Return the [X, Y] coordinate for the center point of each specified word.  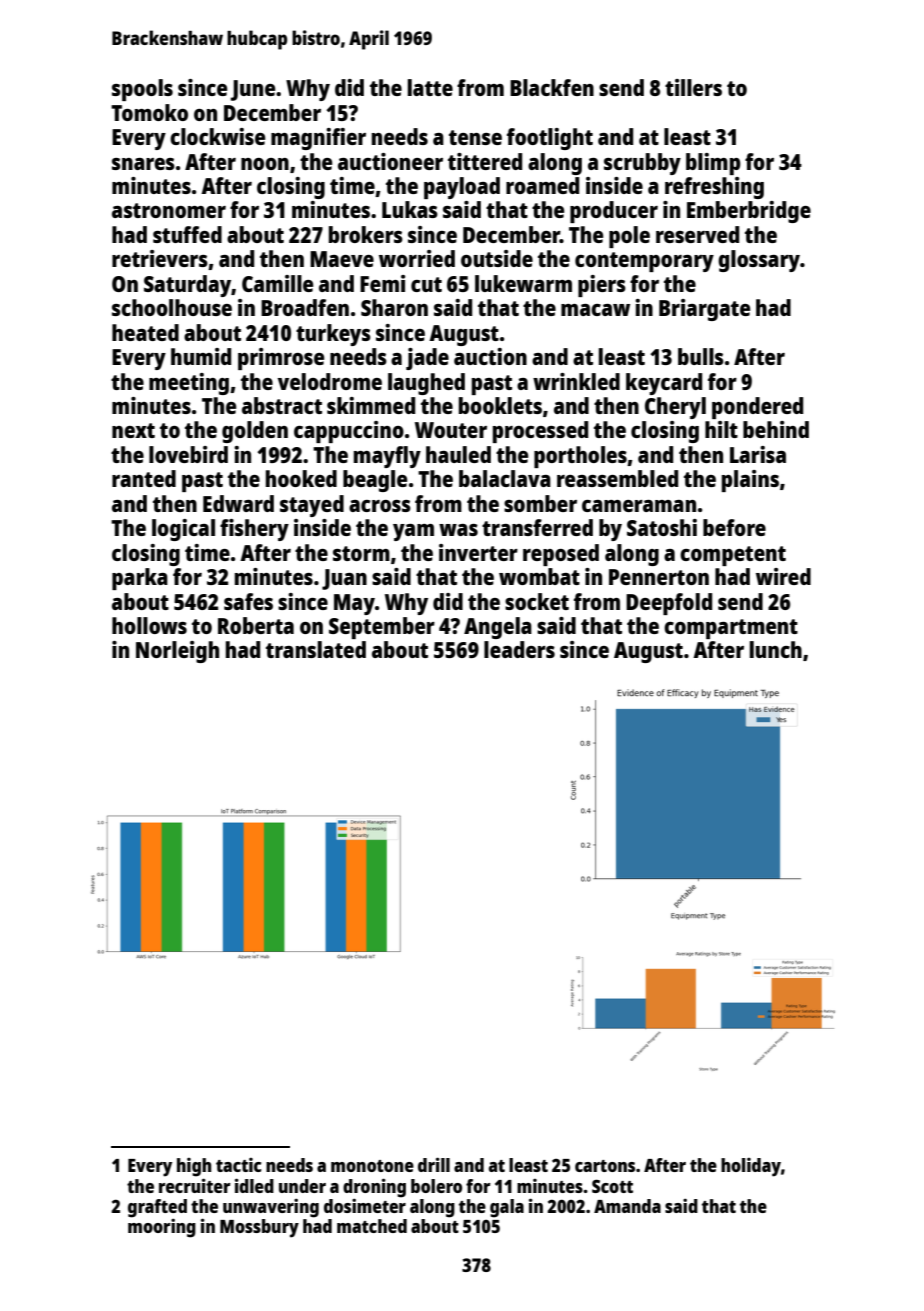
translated [316, 649]
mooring [162, 1228]
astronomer [169, 210]
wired [783, 576]
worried [417, 258]
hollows [149, 625]
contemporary [644, 262]
